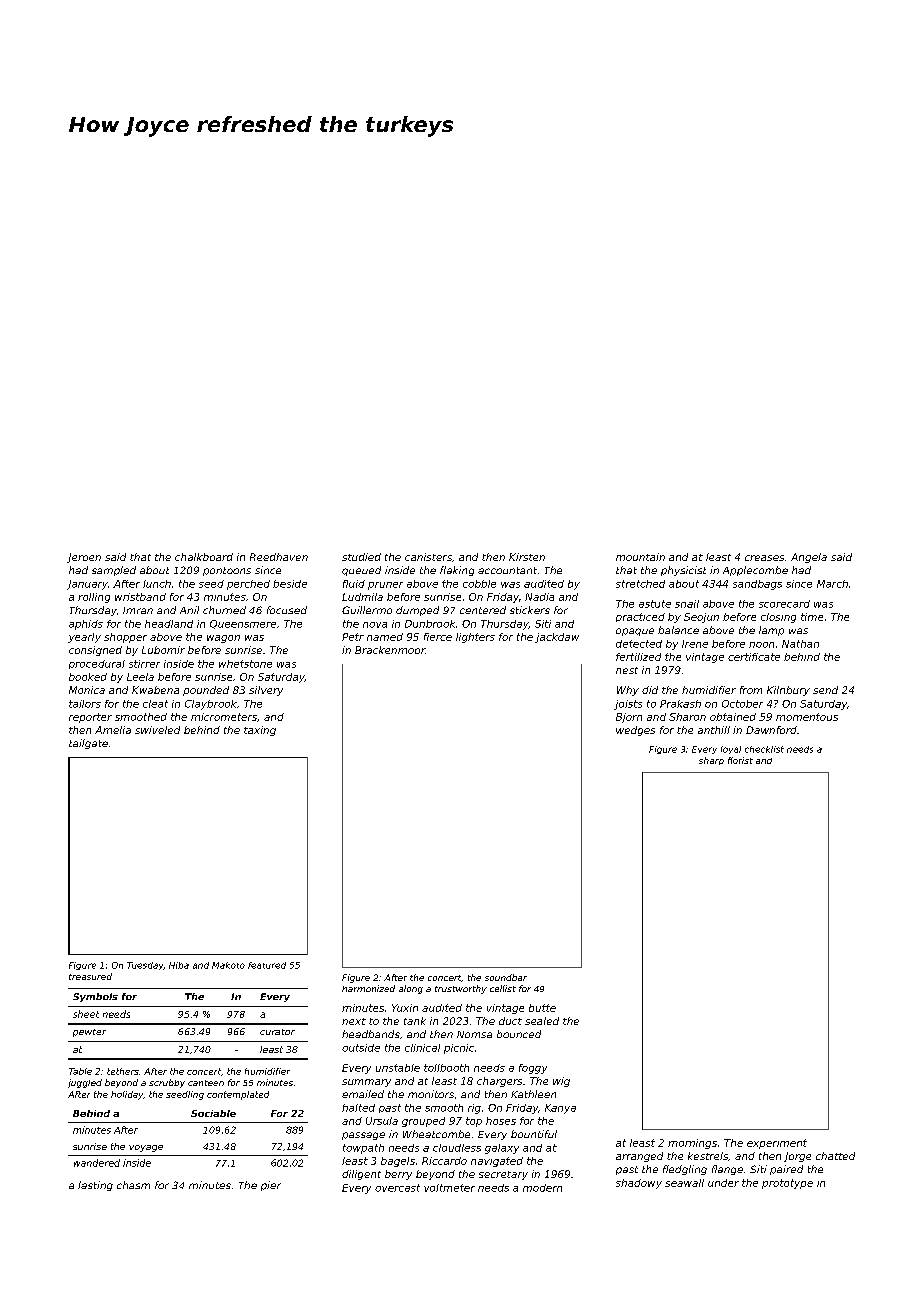 This screenshot has width=924, height=1308. I want to click on treasured, so click(90, 976).
